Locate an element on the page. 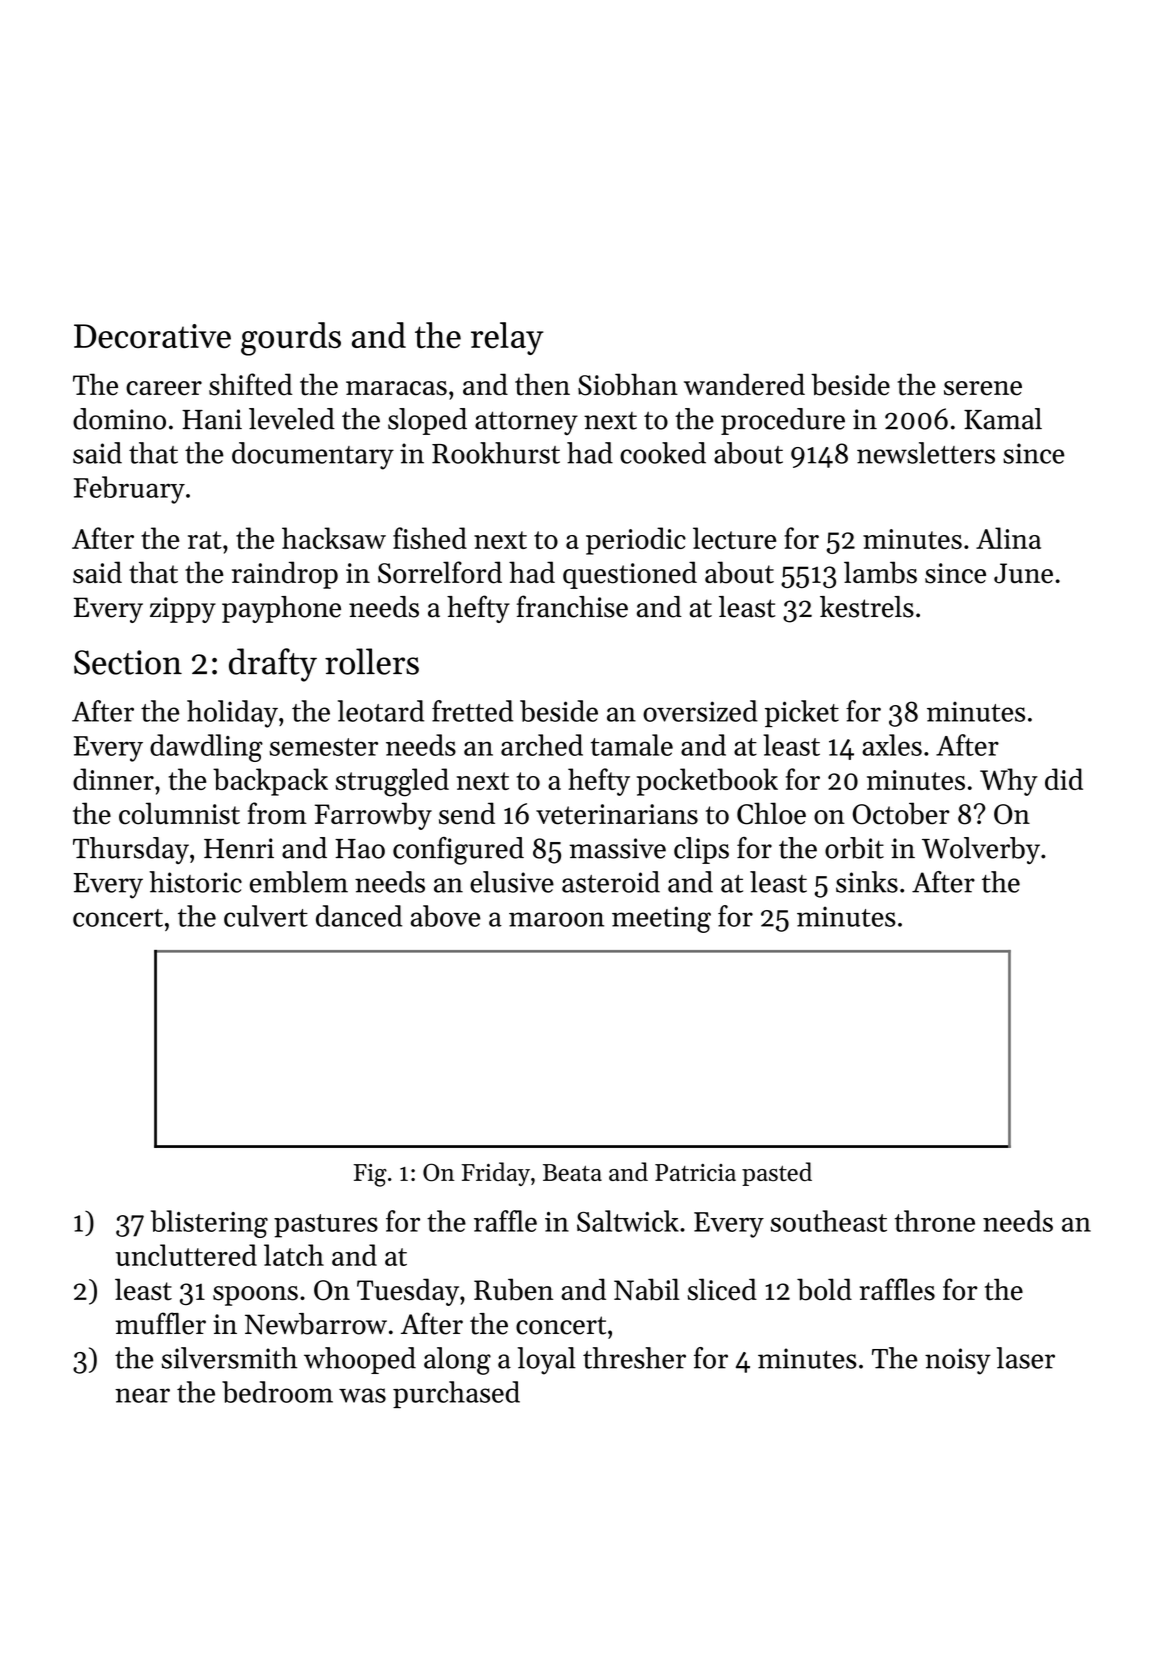  muffler is located at coordinates (161, 1323).
